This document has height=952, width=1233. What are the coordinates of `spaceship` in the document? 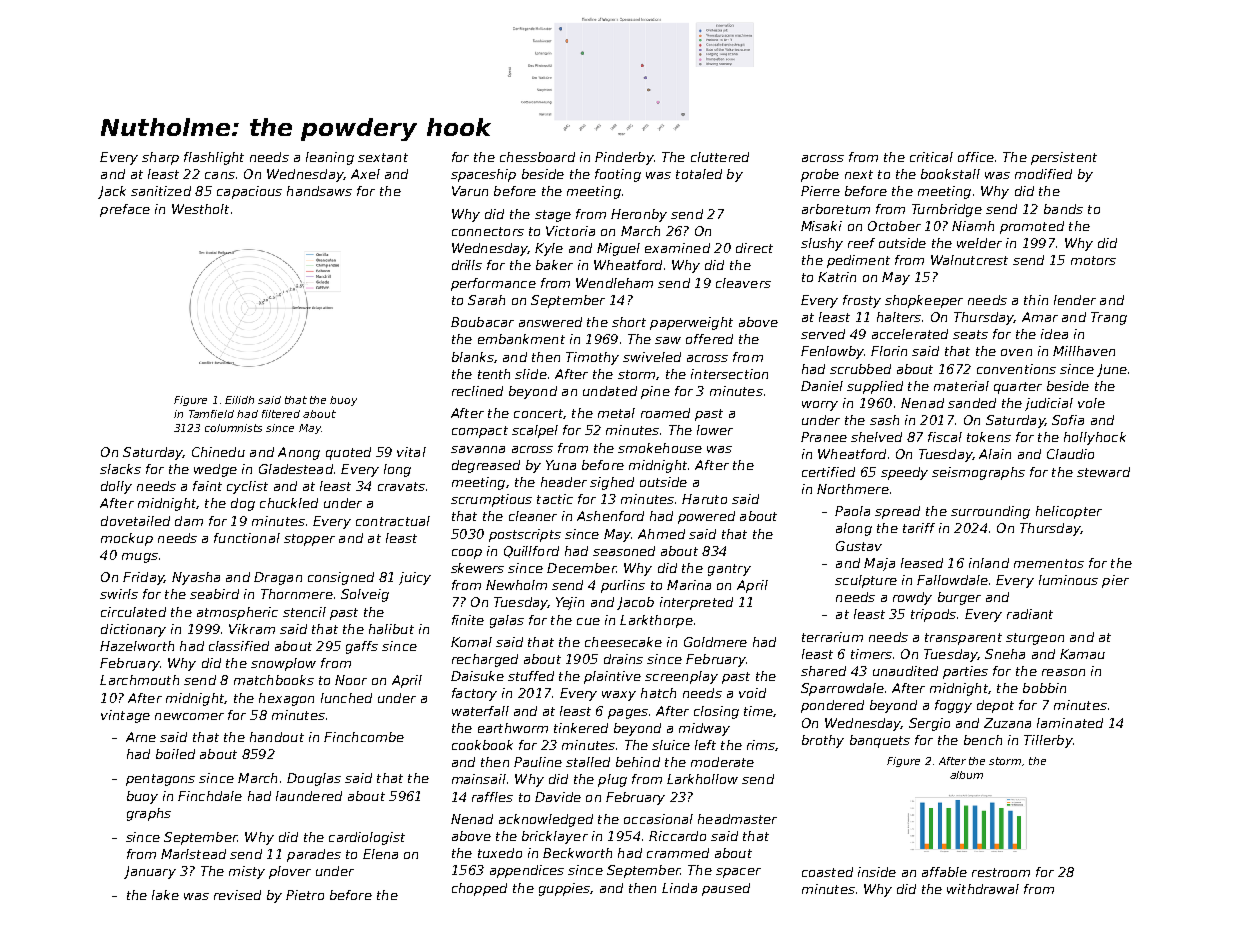 It's located at (483, 175).
